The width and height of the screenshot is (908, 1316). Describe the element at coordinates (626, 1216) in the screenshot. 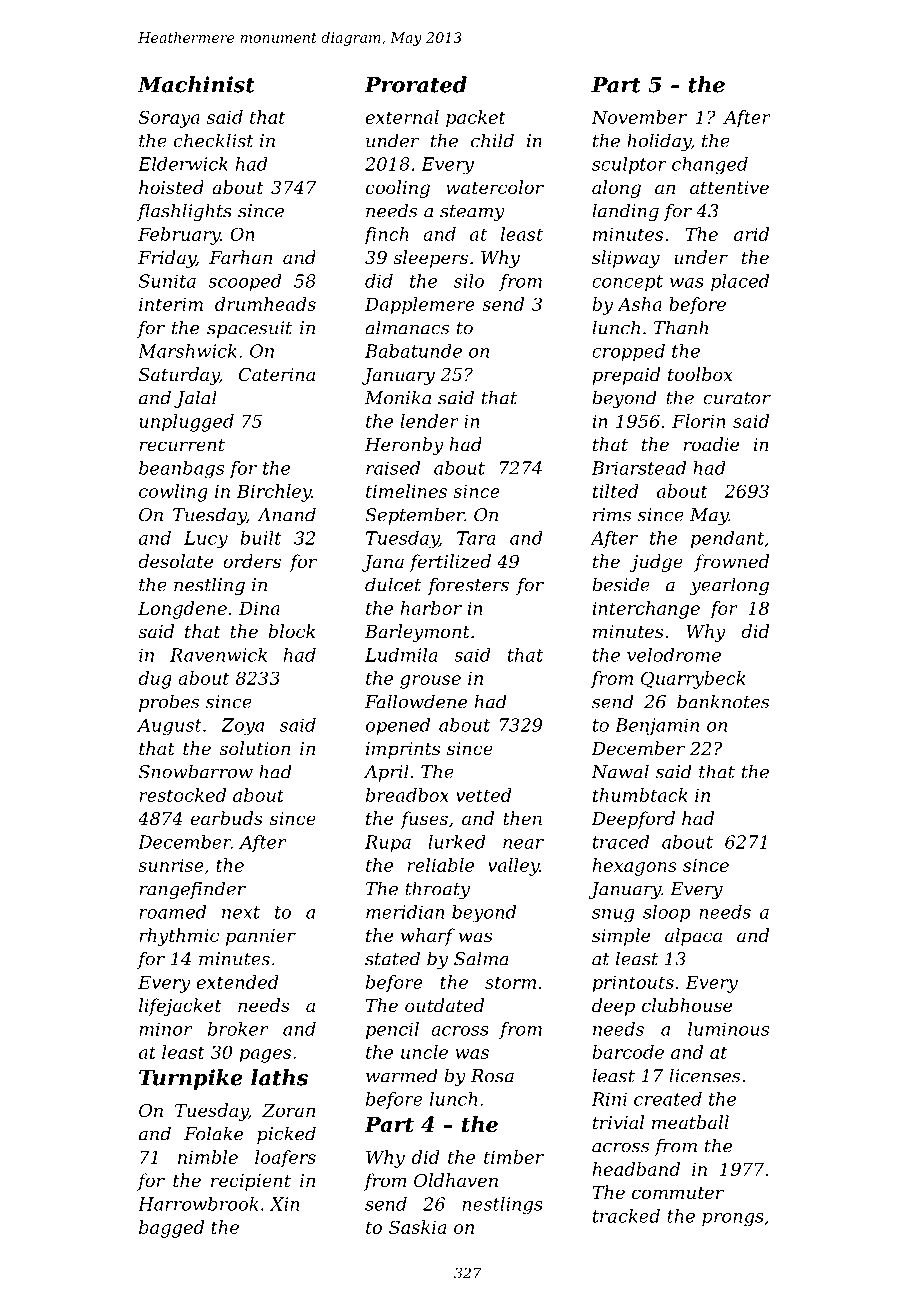

I see `tracked` at that location.
